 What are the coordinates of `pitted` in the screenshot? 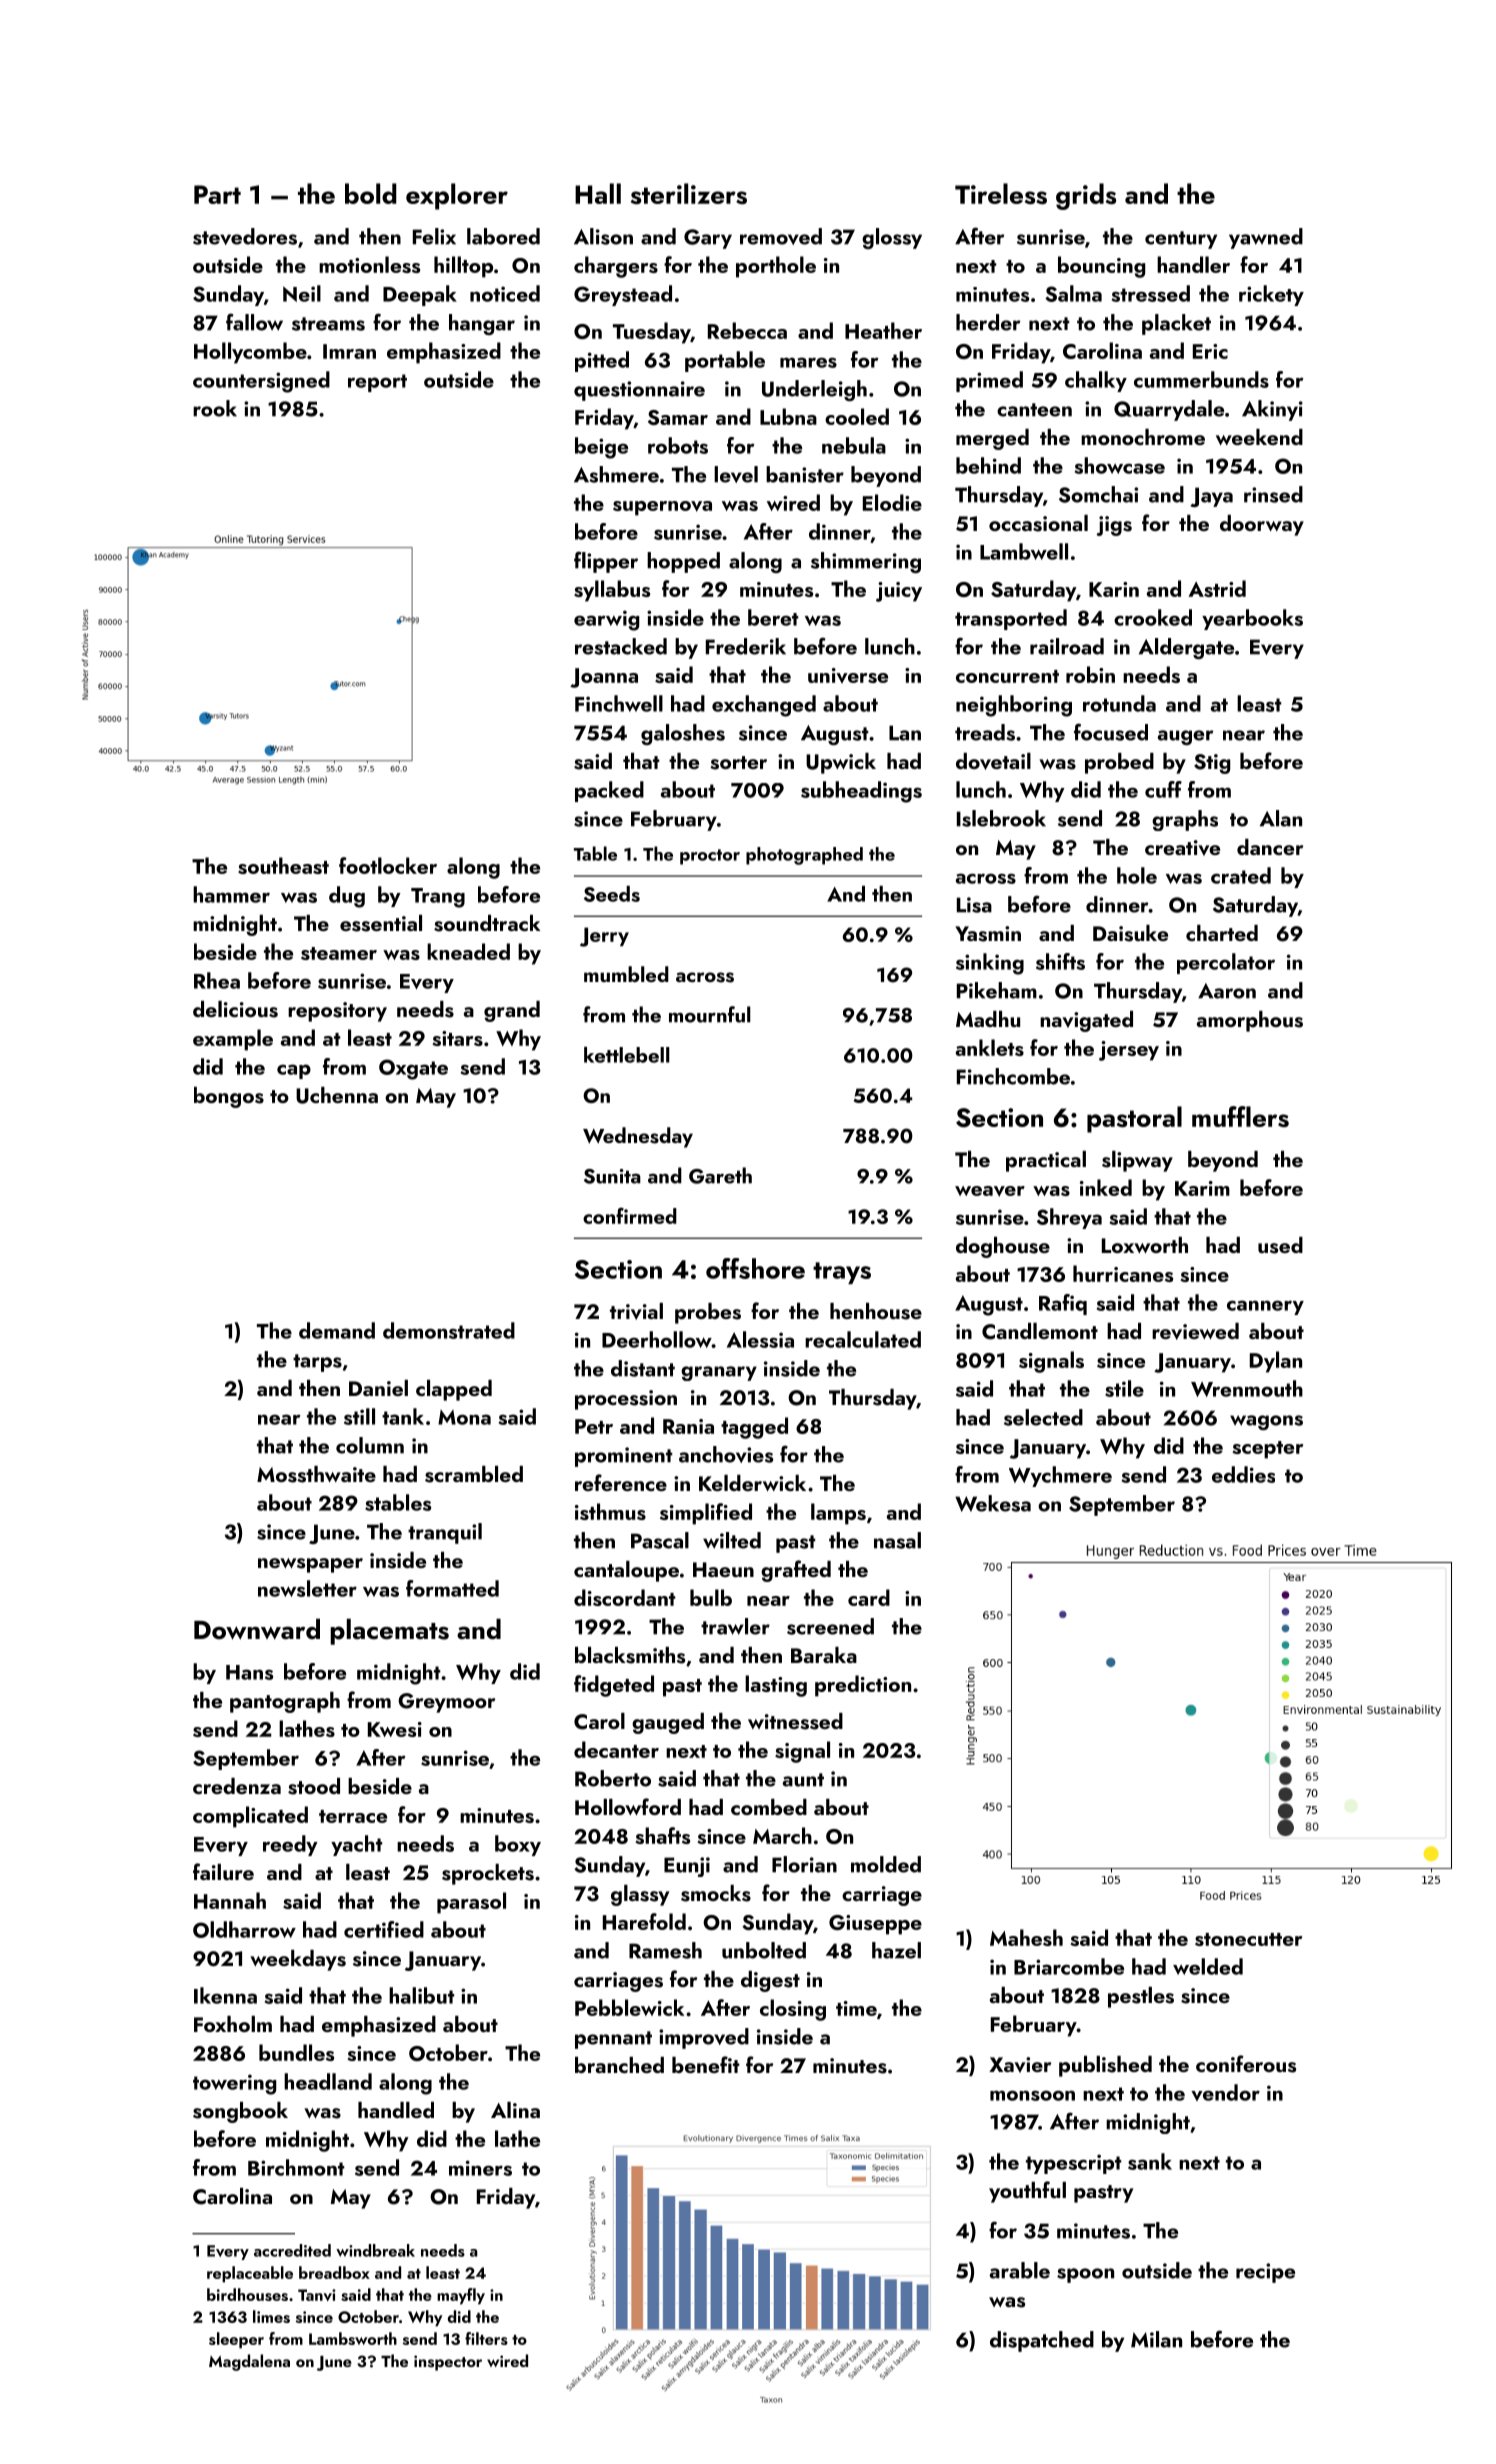 It's located at (602, 361).
